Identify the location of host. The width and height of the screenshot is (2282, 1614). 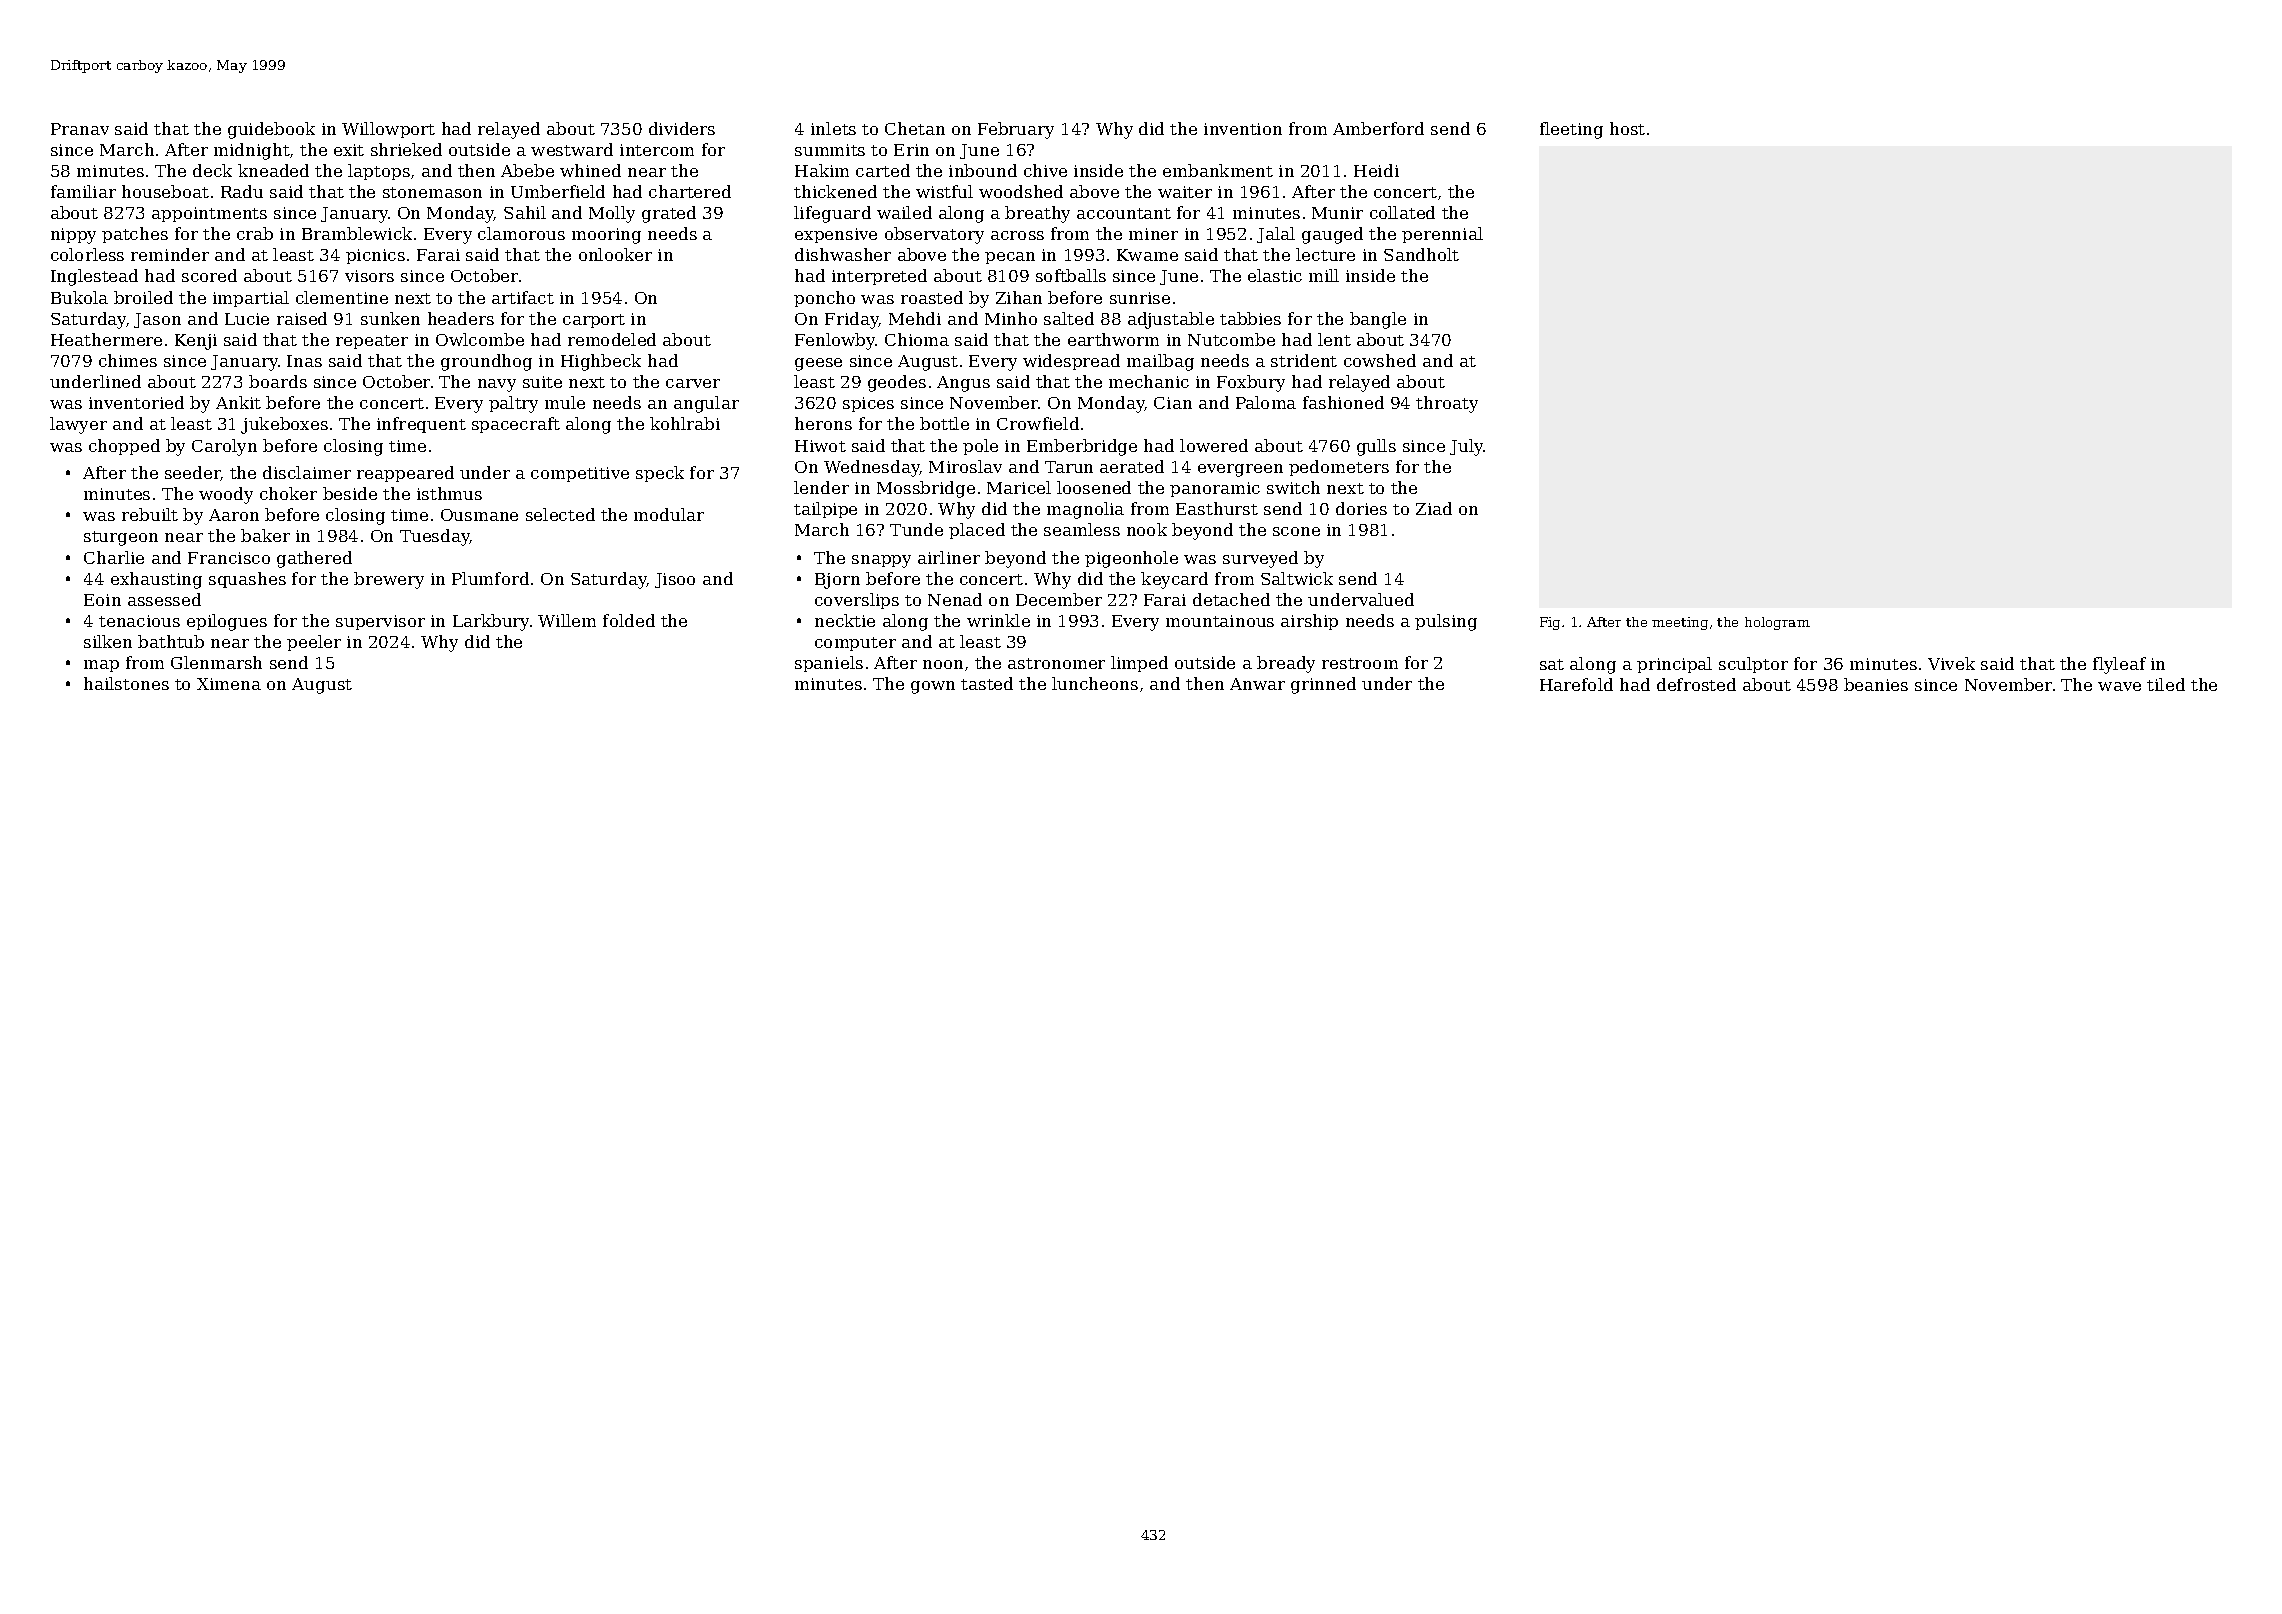
(1627, 128).
